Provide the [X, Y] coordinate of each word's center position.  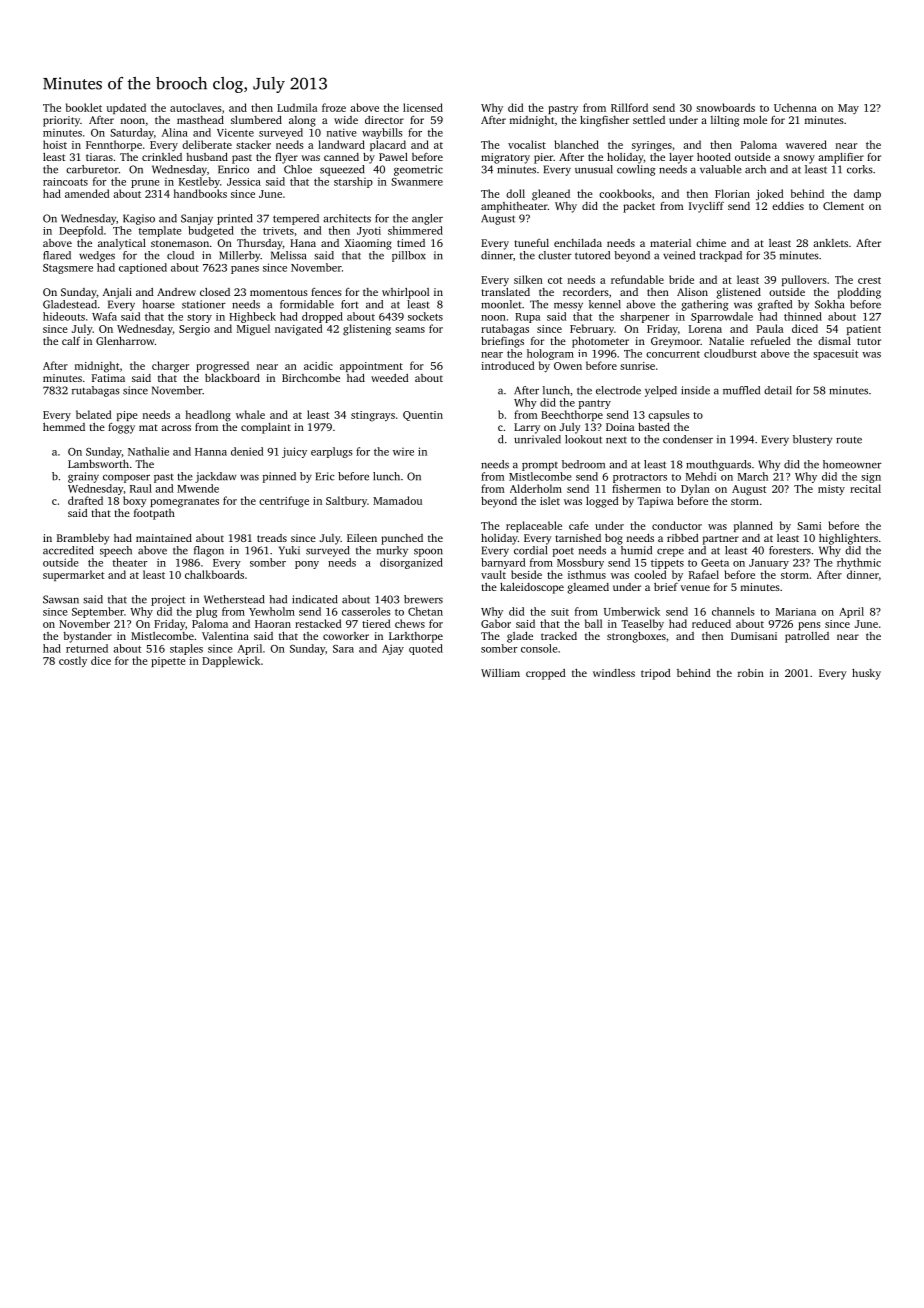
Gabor [496, 623]
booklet [84, 107]
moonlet [501, 304]
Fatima [108, 378]
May [848, 109]
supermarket [73, 575]
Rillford [629, 107]
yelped [661, 391]
